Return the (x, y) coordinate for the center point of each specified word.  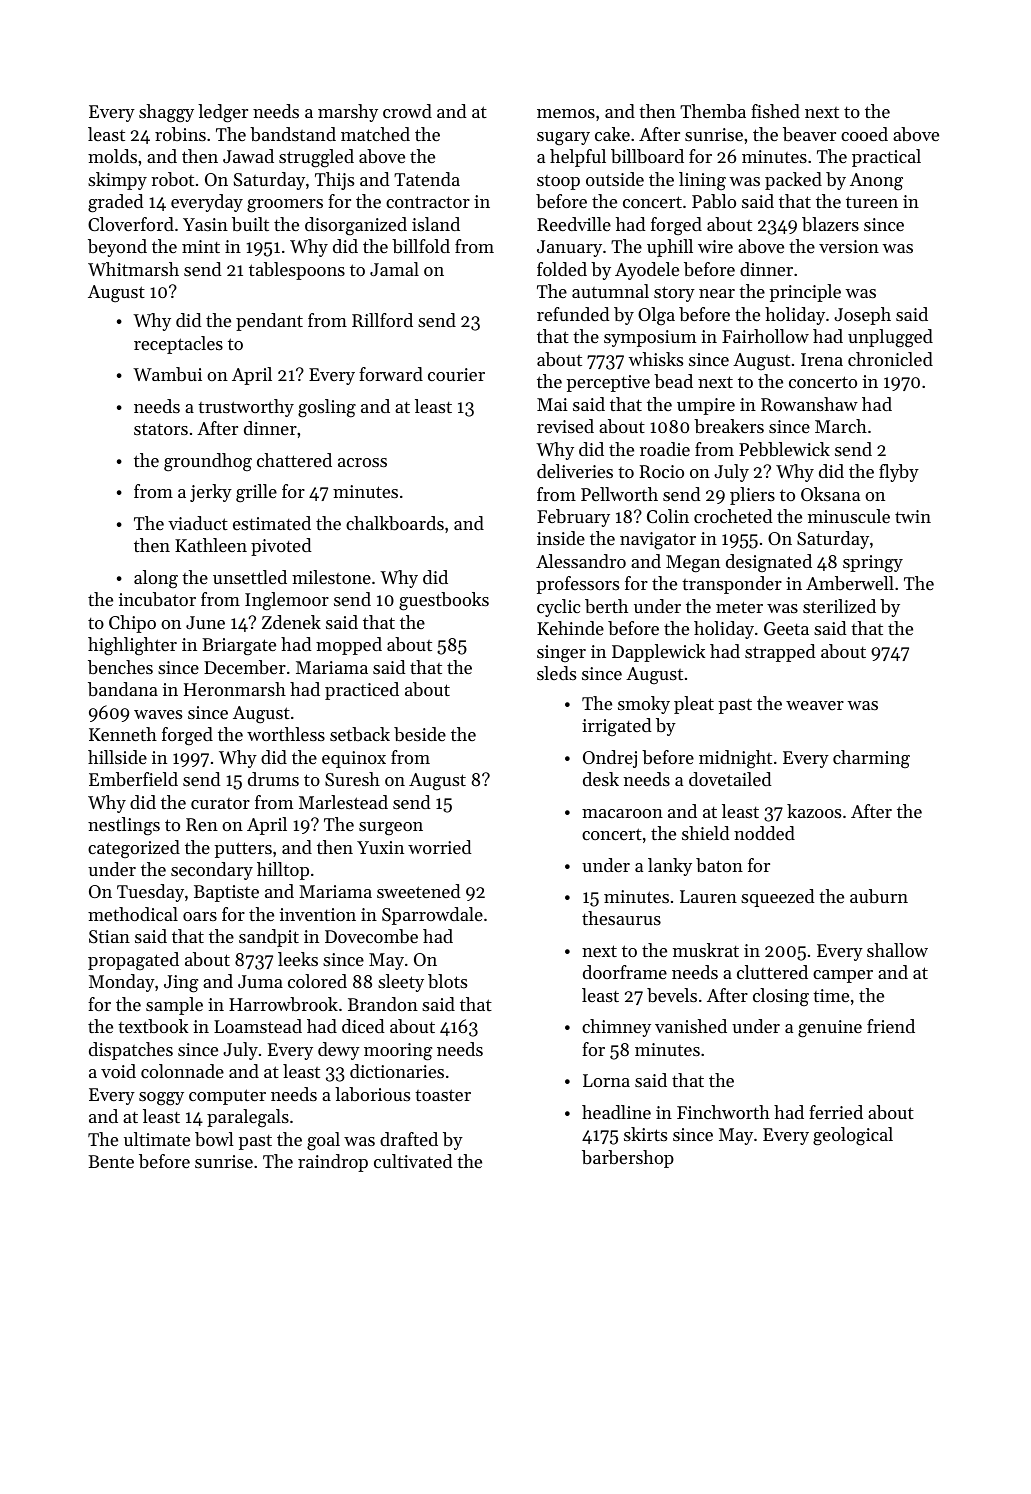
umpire (706, 406)
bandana (123, 689)
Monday (122, 983)
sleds (556, 673)
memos (566, 113)
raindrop (333, 1163)
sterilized (839, 606)
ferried (836, 1112)
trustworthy (246, 408)
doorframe (625, 972)
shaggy (166, 113)
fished (775, 111)
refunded (573, 314)
